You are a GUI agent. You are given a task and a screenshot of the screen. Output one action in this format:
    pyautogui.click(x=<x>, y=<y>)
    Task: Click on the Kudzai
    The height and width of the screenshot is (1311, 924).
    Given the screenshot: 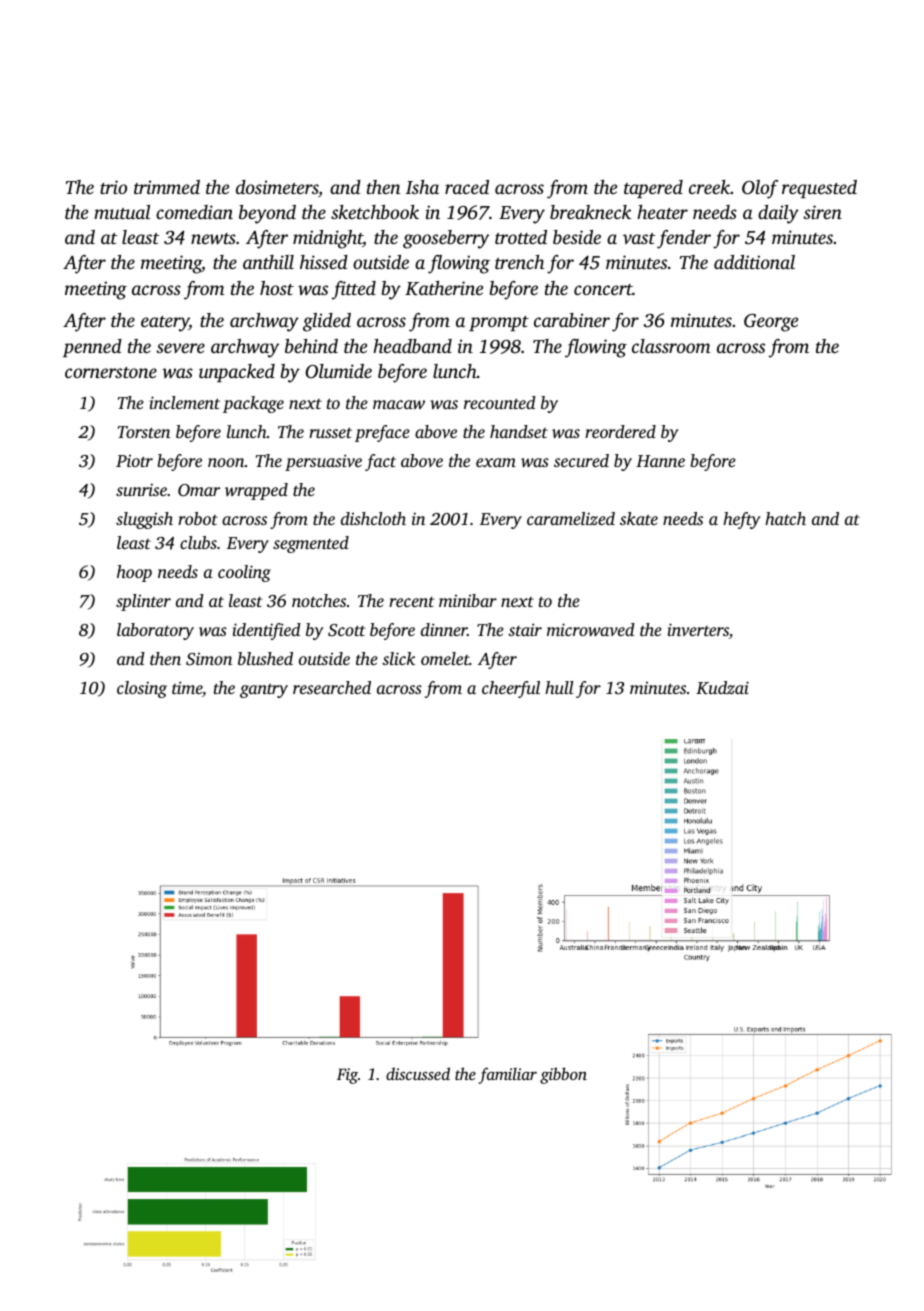 What is the action you would take?
    pyautogui.click(x=722, y=688)
